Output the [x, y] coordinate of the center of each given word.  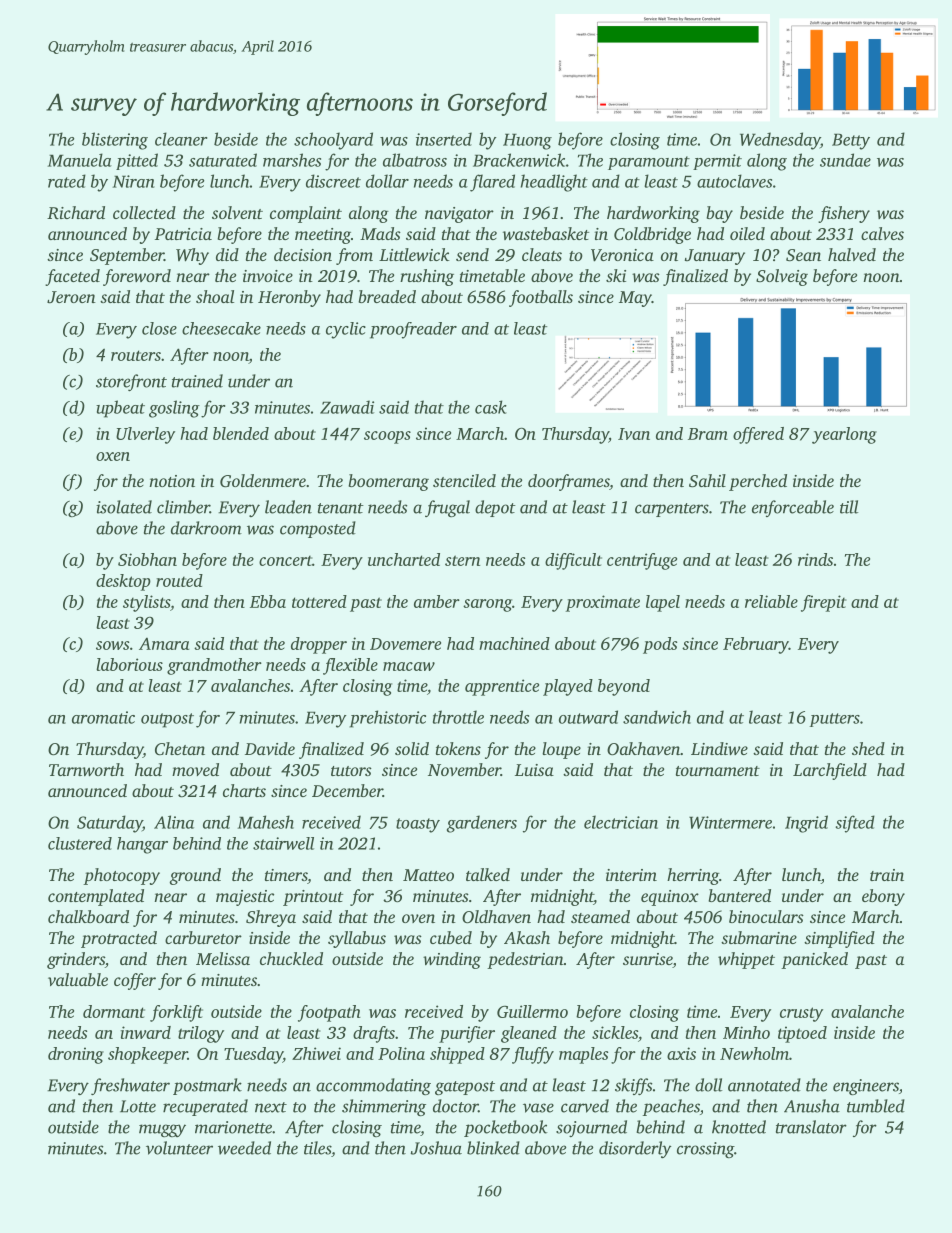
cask [491, 407]
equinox [670, 898]
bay [719, 214]
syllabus [357, 939]
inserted [444, 139]
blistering [115, 141]
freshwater [130, 1086]
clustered [80, 843]
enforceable [793, 508]
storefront [131, 382]
